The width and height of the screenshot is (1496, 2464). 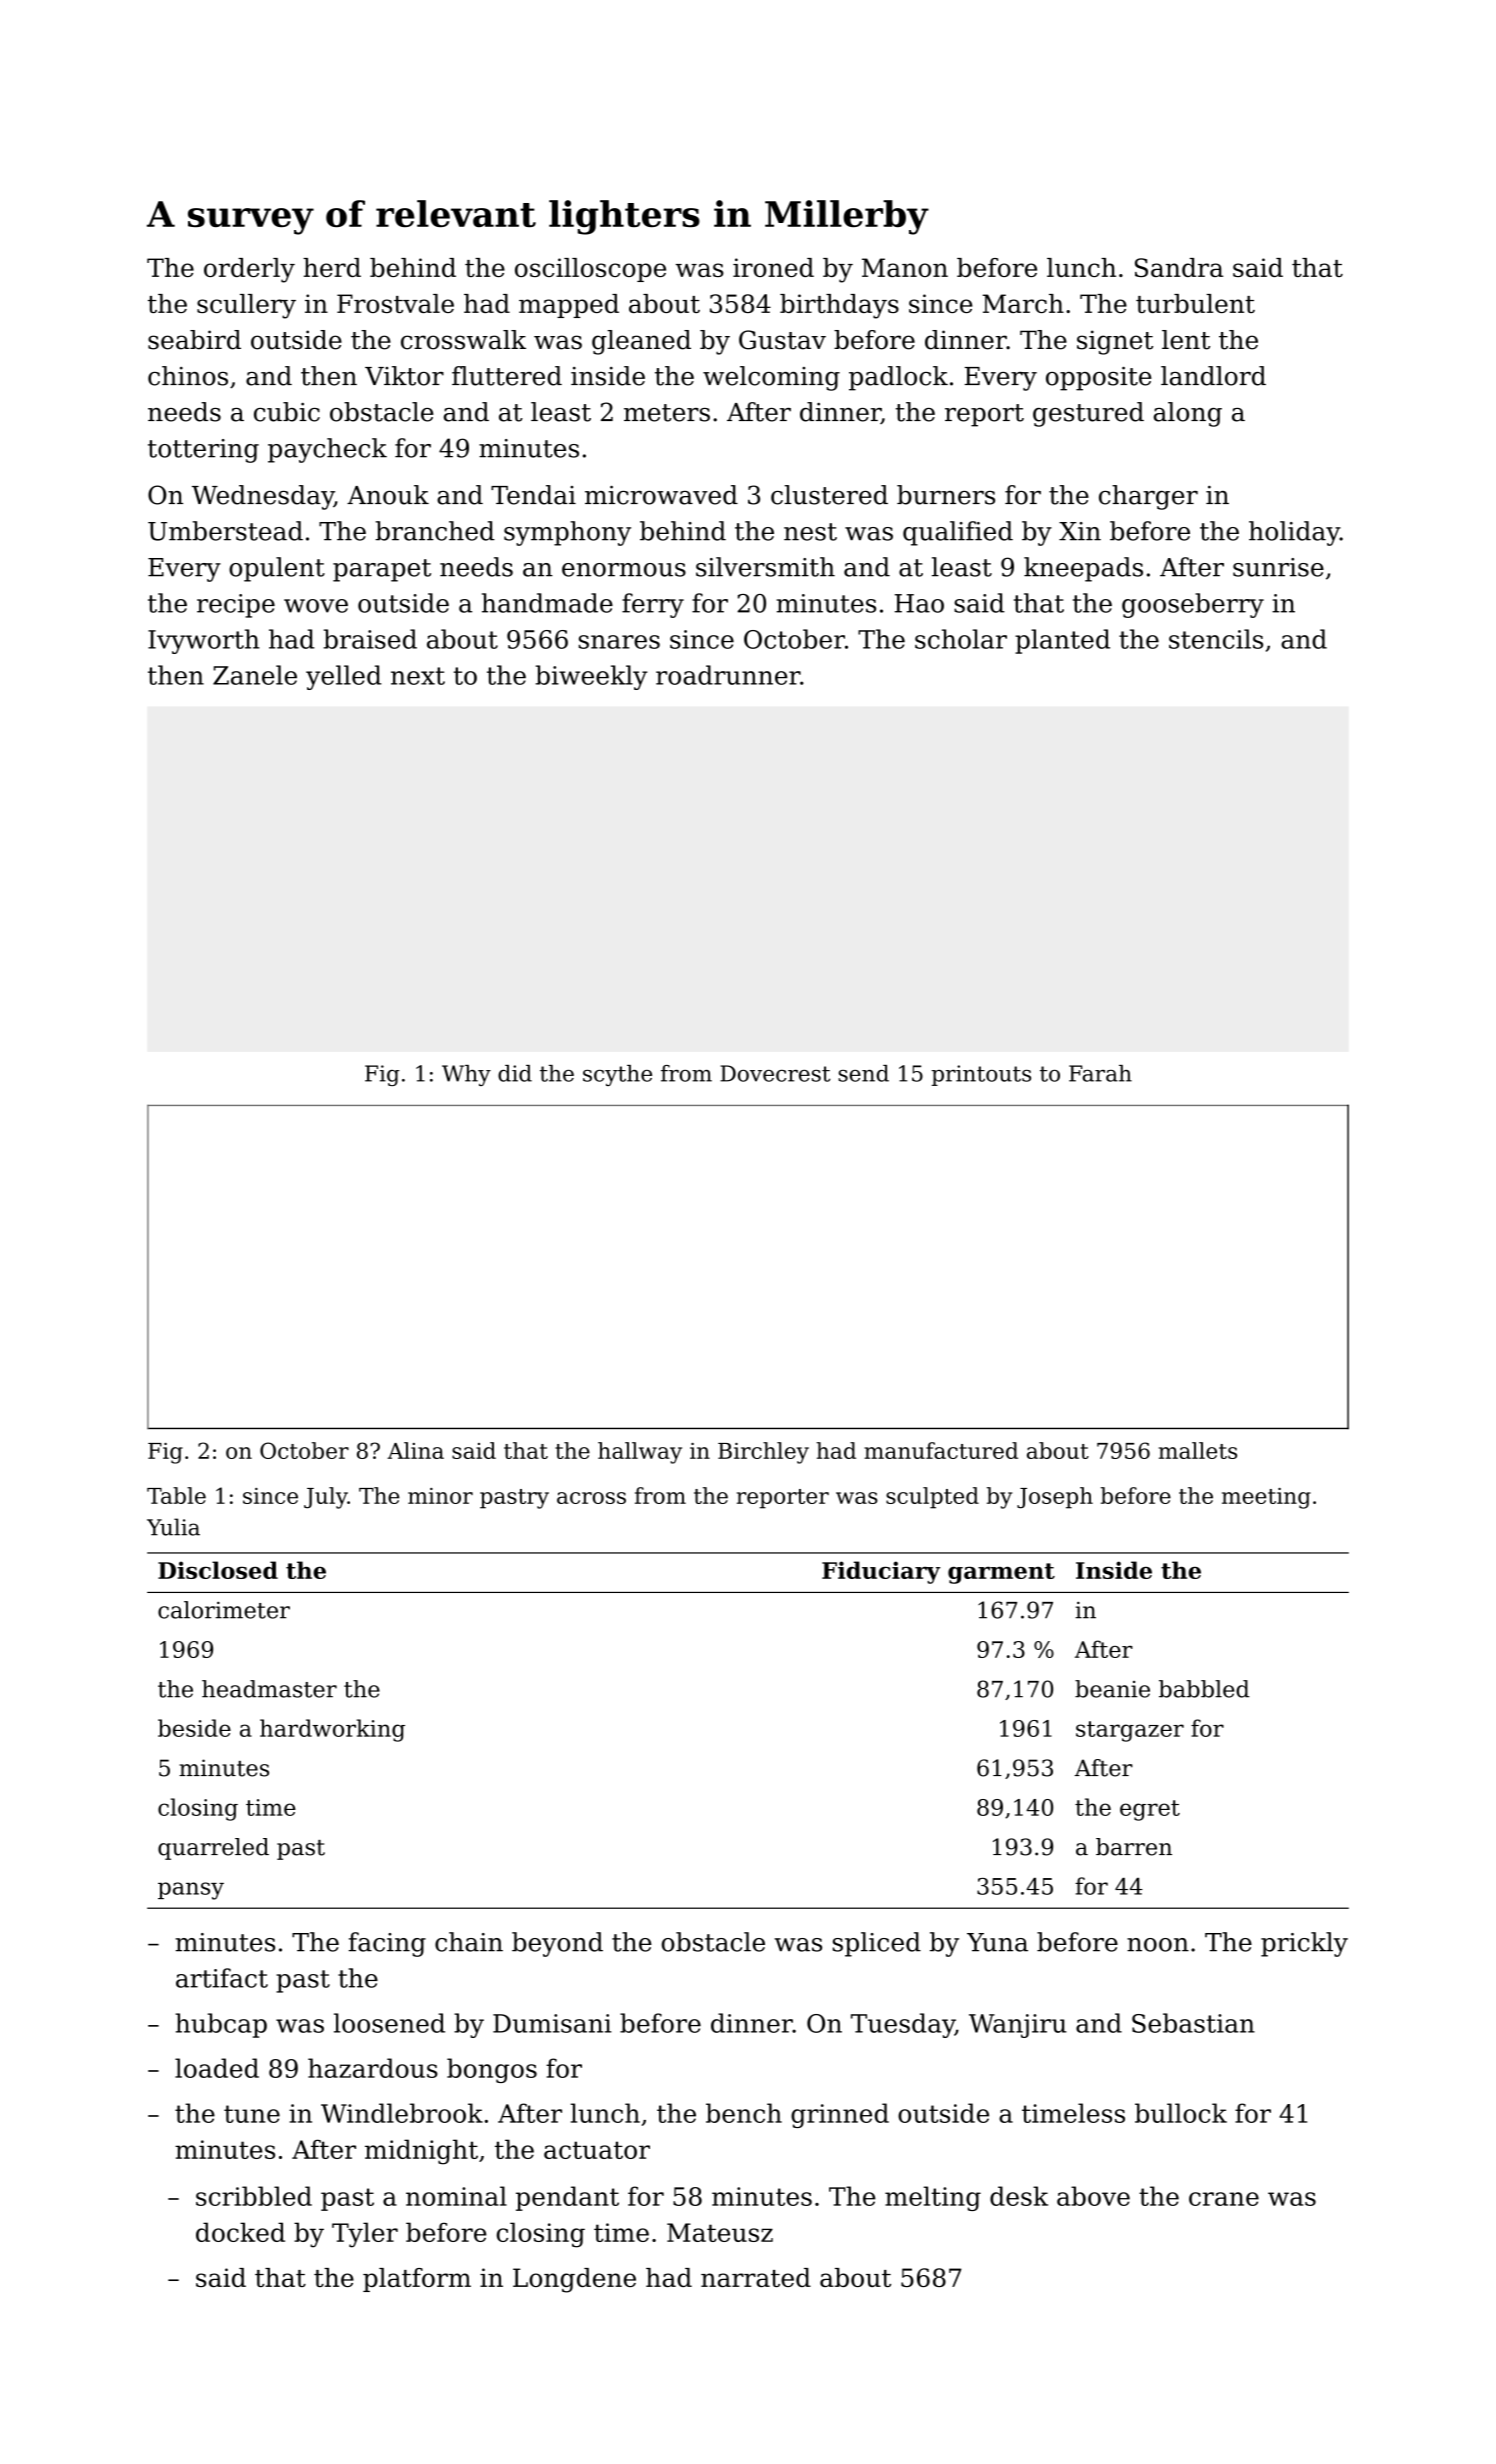 What do you see at coordinates (1055, 1498) in the screenshot?
I see `Joseph` at bounding box center [1055, 1498].
